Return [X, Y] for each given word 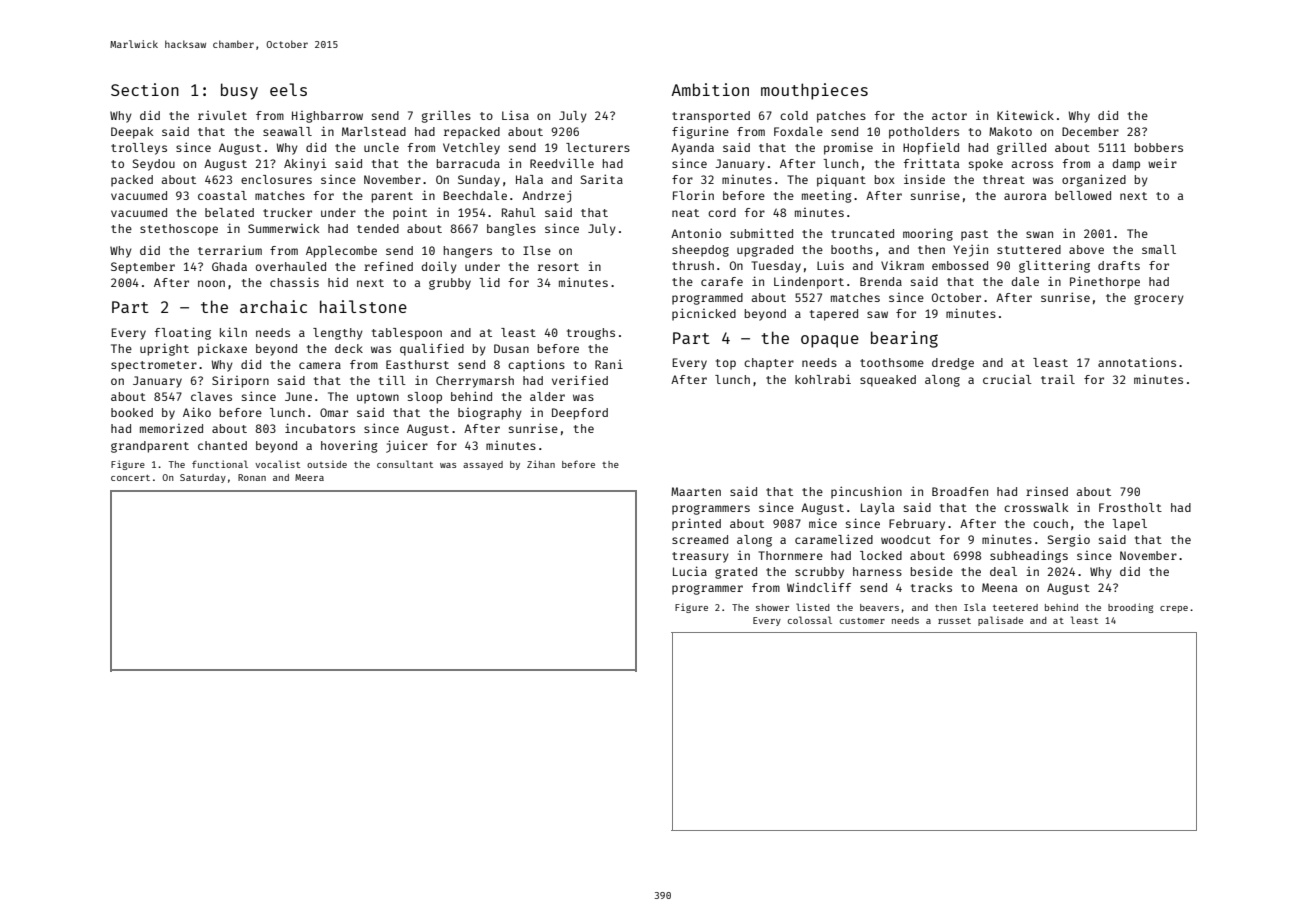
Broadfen [960, 491]
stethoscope [179, 230]
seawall [287, 131]
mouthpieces [814, 91]
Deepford [580, 414]
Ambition [710, 89]
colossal [810, 620]
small [1159, 249]
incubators [320, 428]
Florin [693, 195]
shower [772, 607]
